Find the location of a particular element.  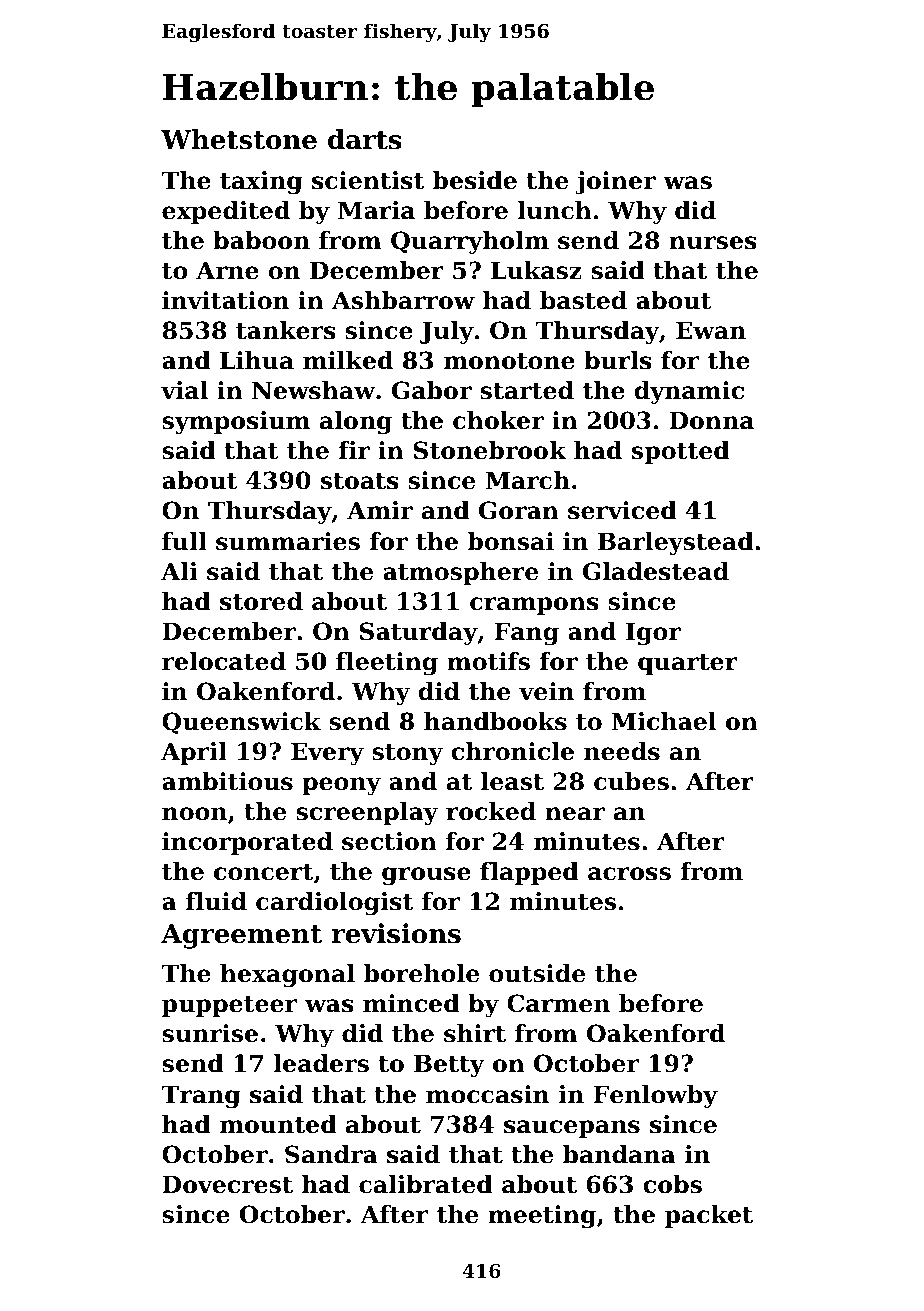

Betty is located at coordinates (449, 1065).
